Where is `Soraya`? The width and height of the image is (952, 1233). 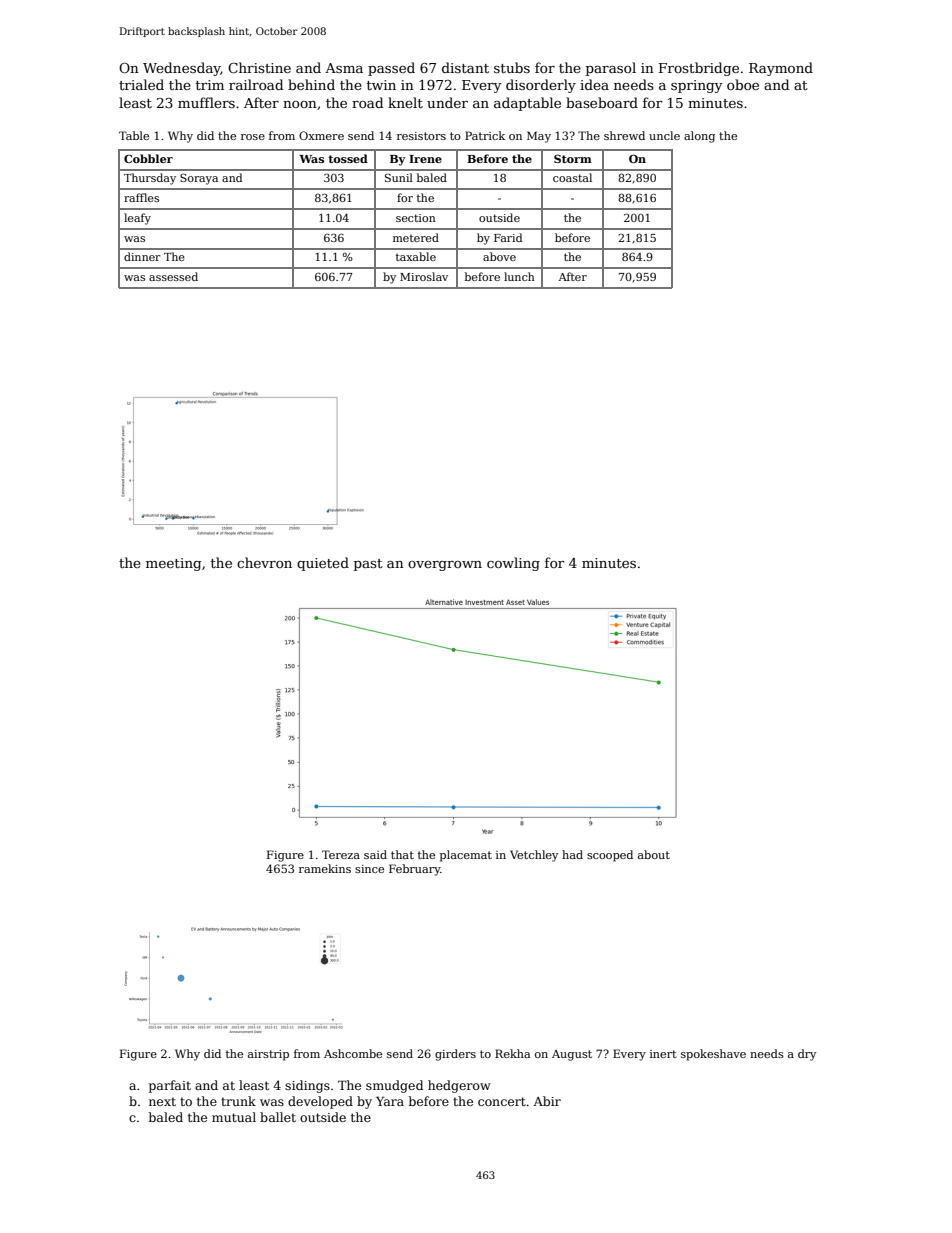 Soraya is located at coordinates (199, 179).
